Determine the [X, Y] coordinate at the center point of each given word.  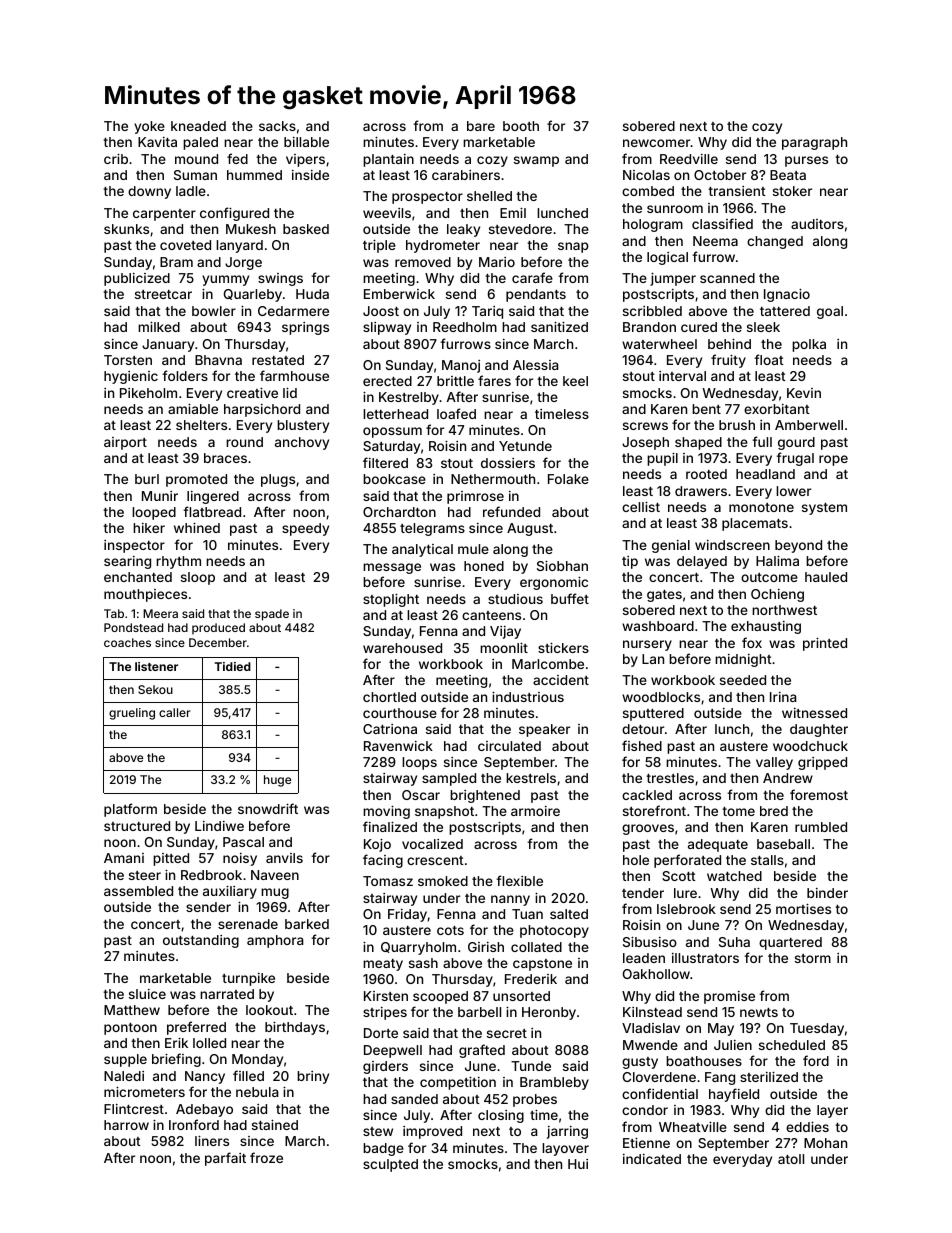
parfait [225, 1159]
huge [277, 781]
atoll [791, 1159]
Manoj [461, 366]
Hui [578, 1164]
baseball [783, 844]
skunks [126, 229]
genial [671, 546]
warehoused [402, 648]
